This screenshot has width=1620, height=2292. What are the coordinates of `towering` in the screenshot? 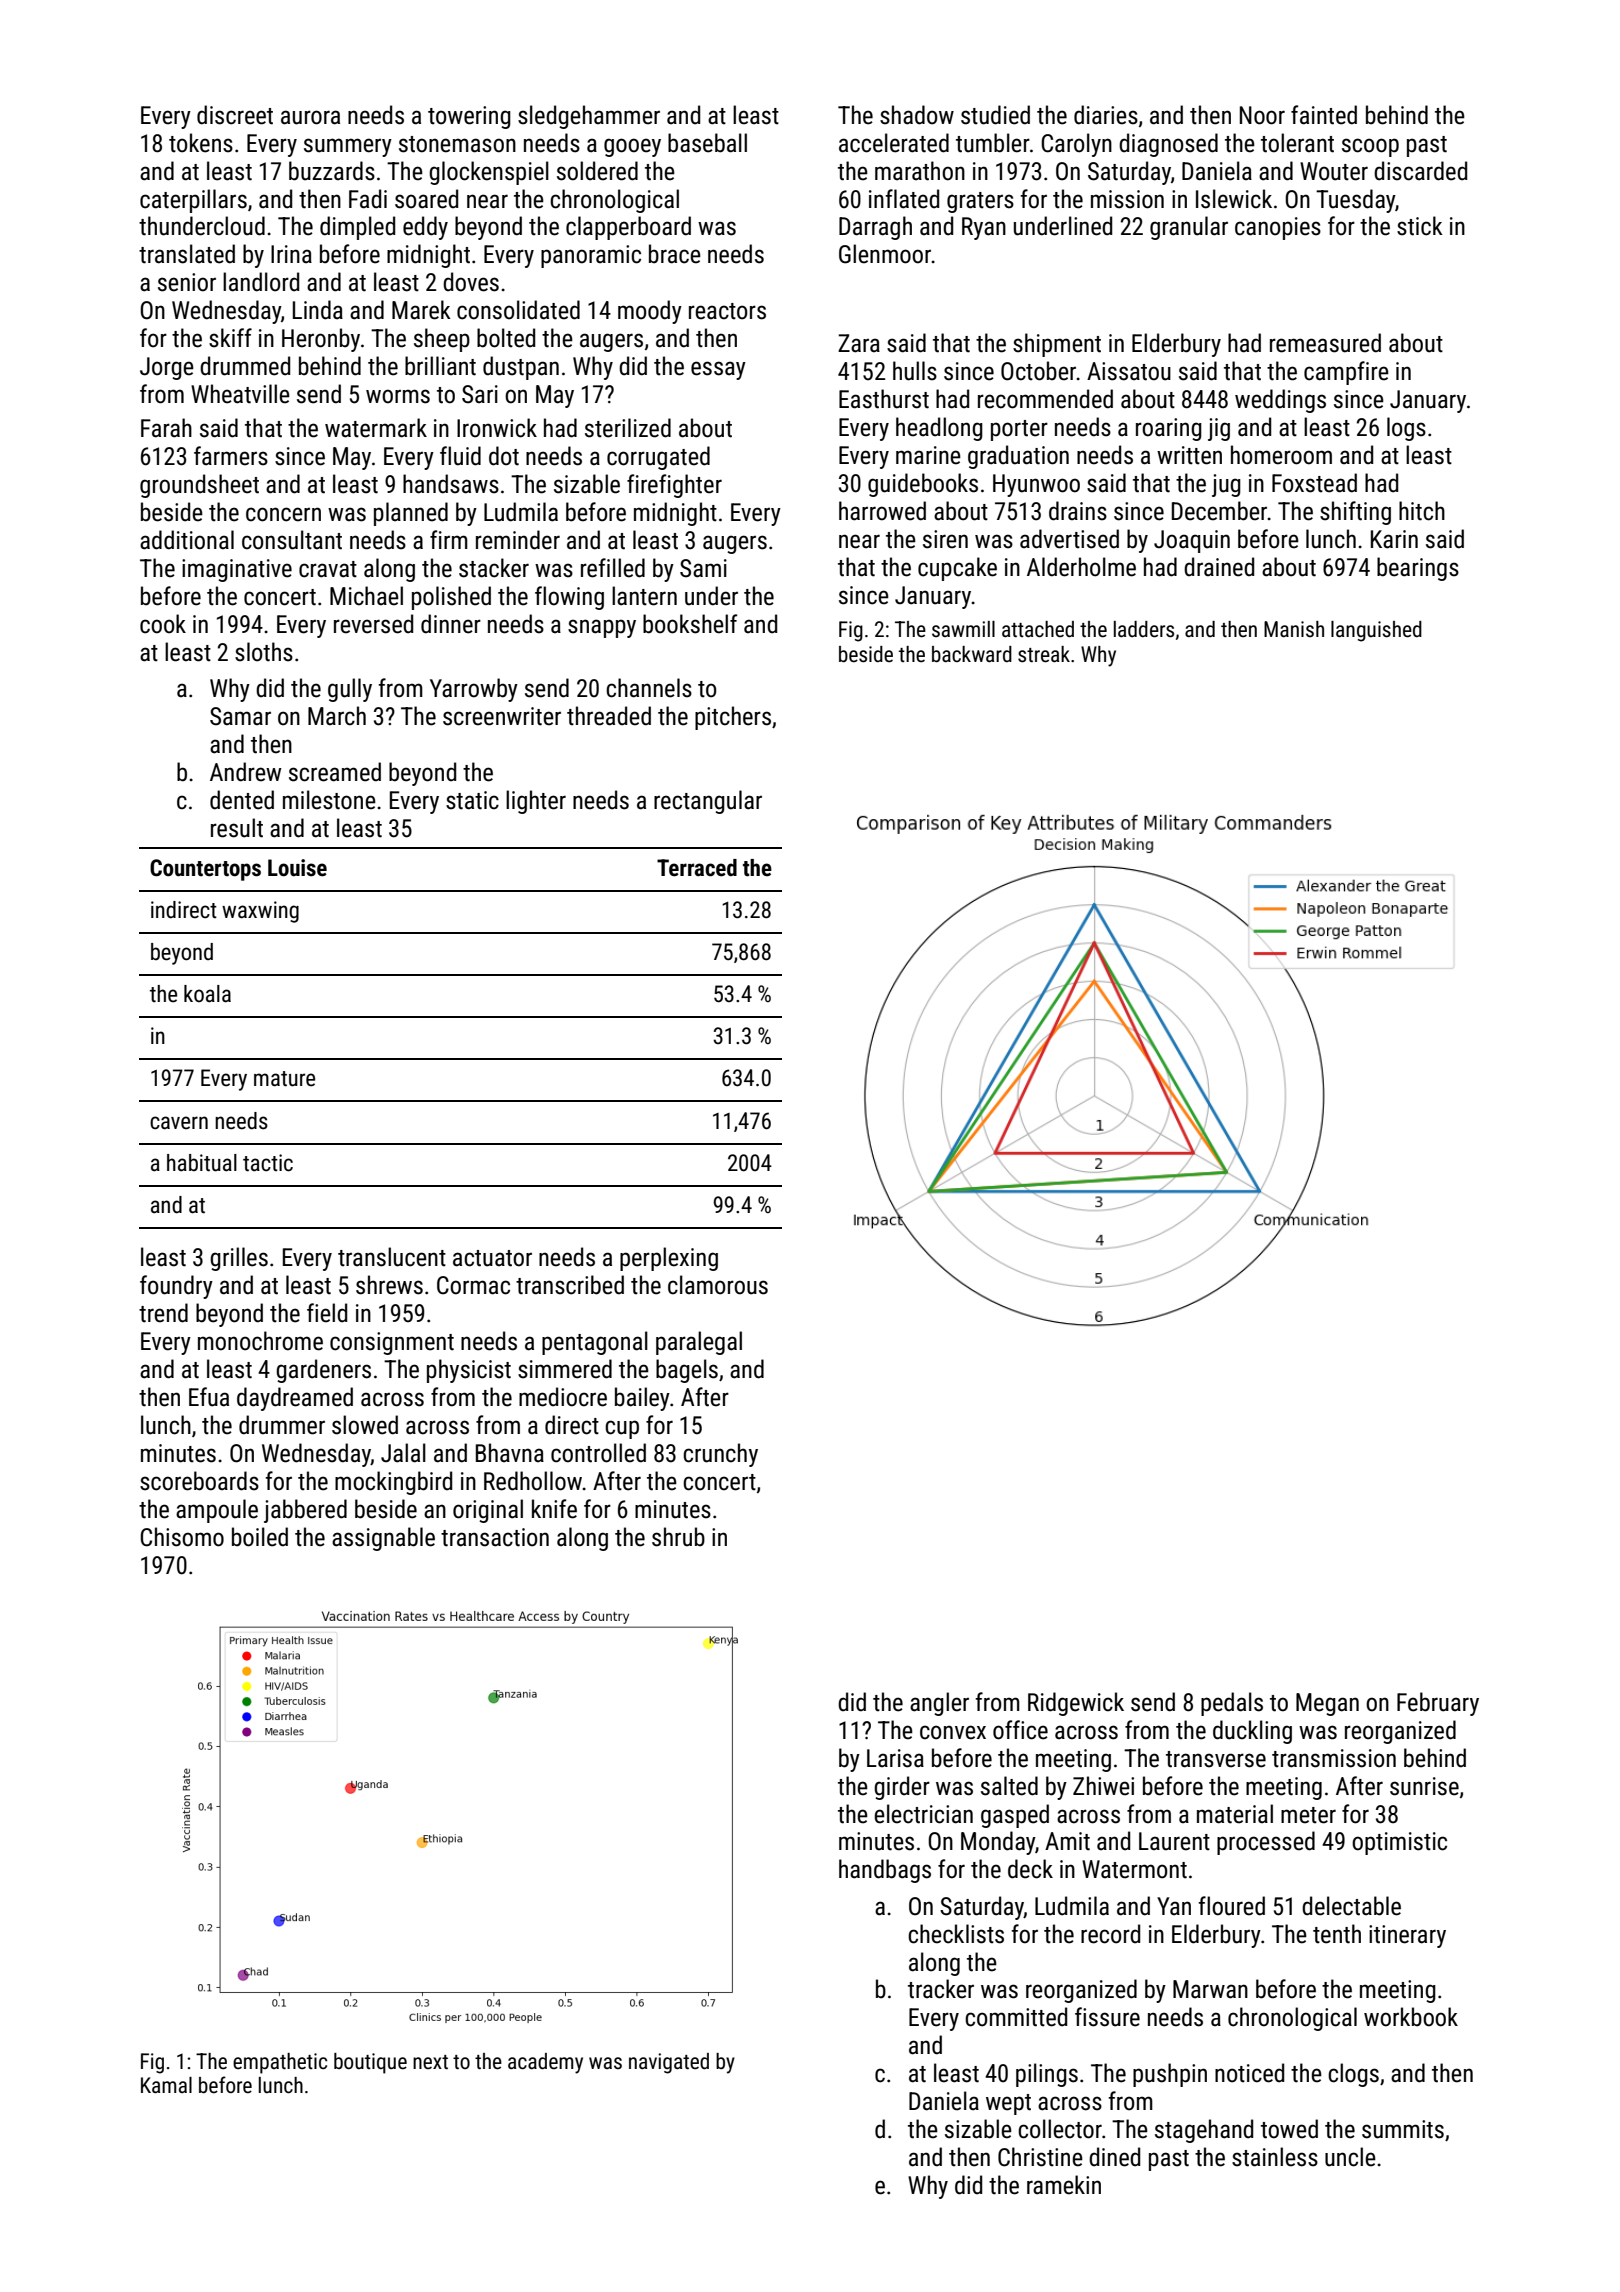 It's located at (469, 117).
